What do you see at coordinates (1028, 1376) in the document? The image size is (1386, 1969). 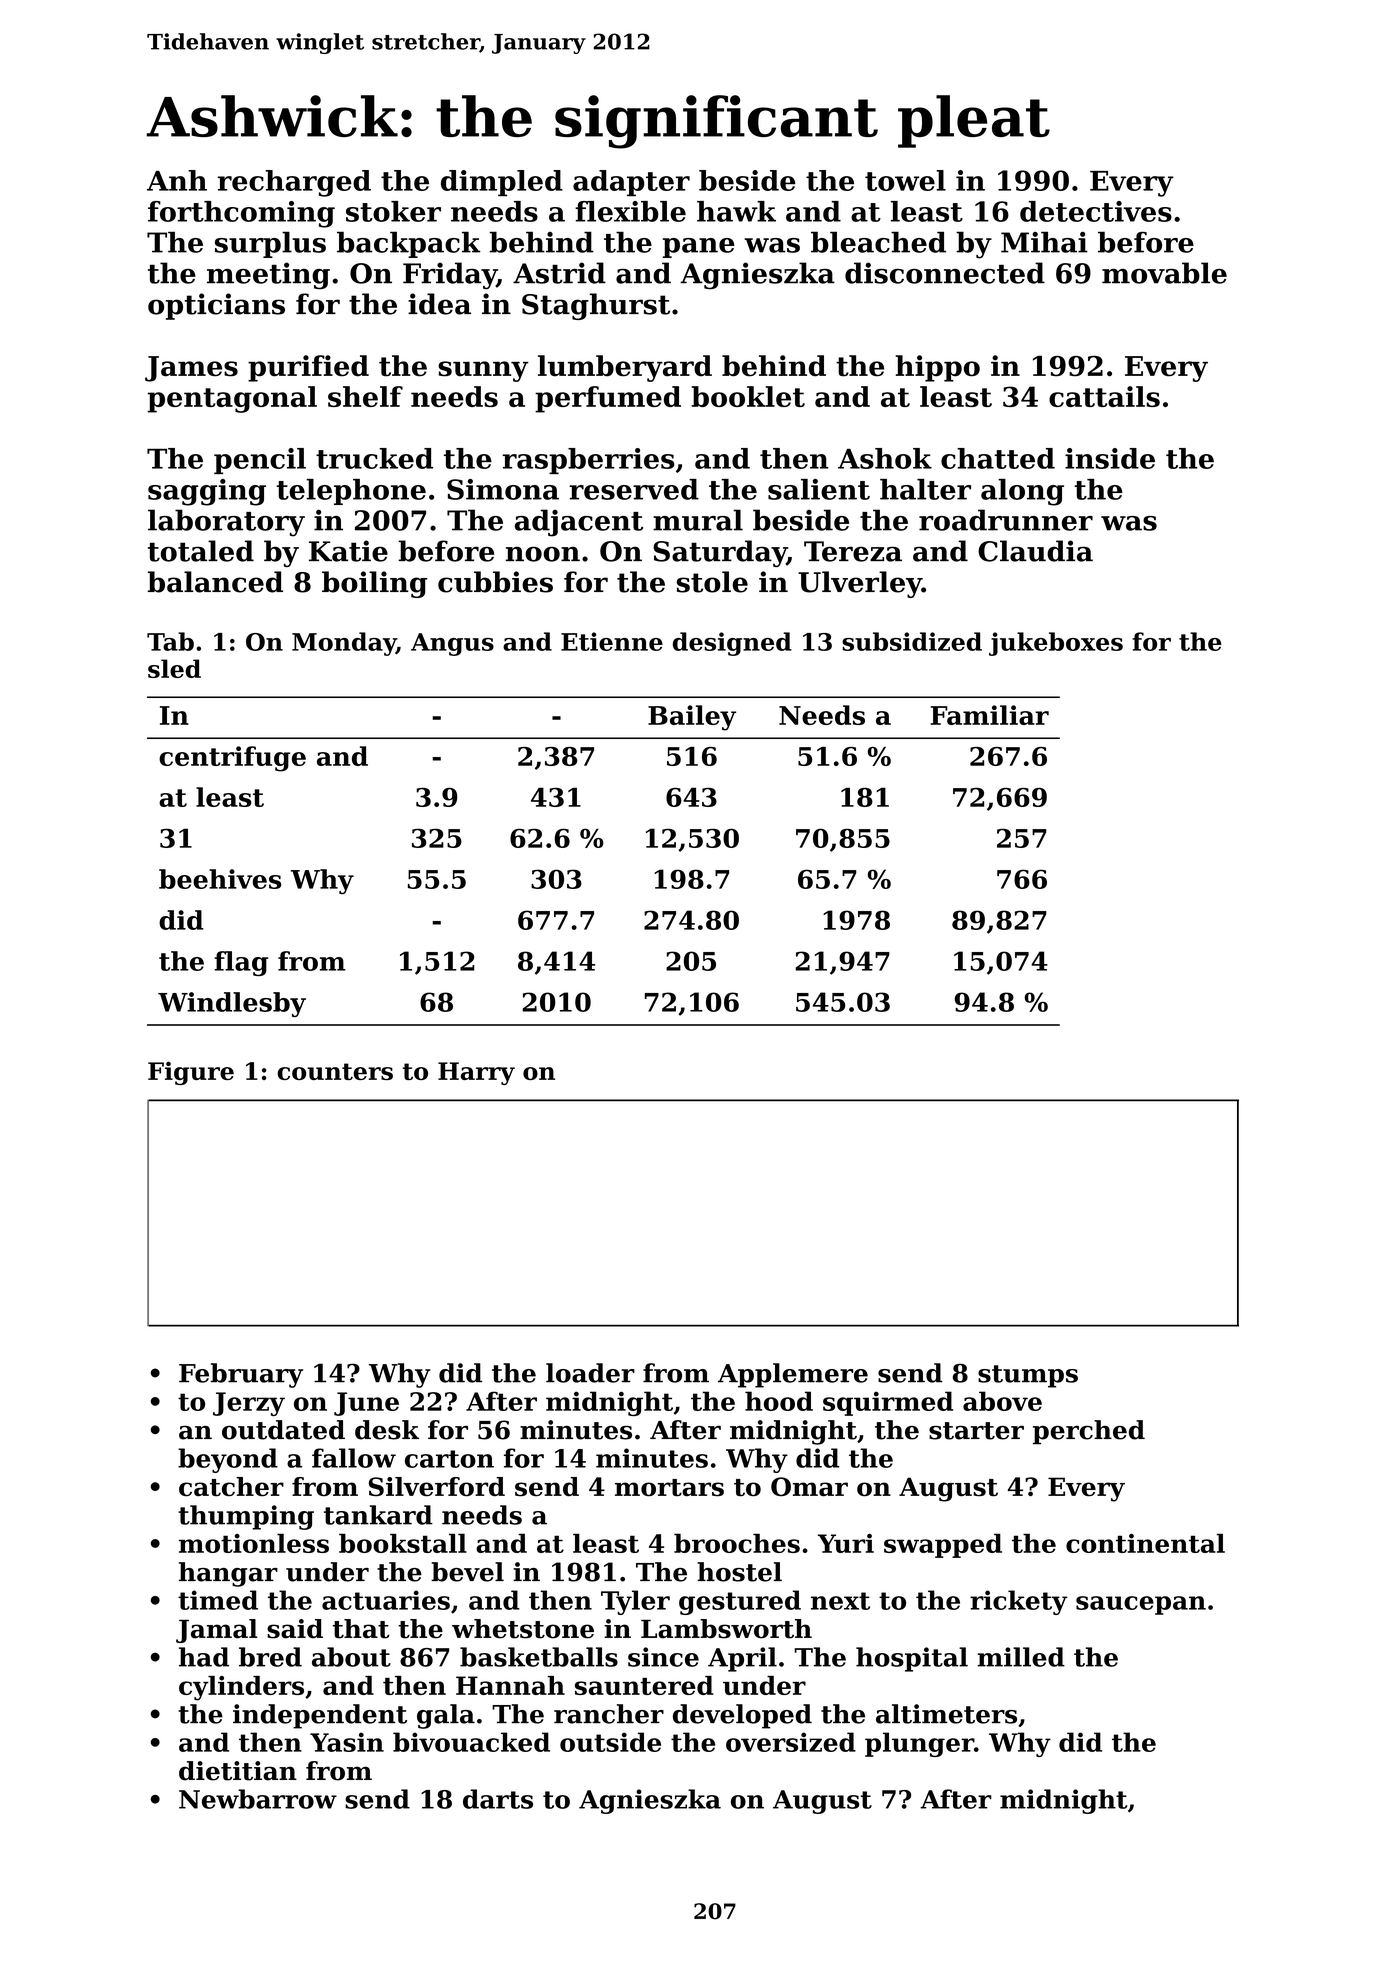 I see `stumps` at bounding box center [1028, 1376].
